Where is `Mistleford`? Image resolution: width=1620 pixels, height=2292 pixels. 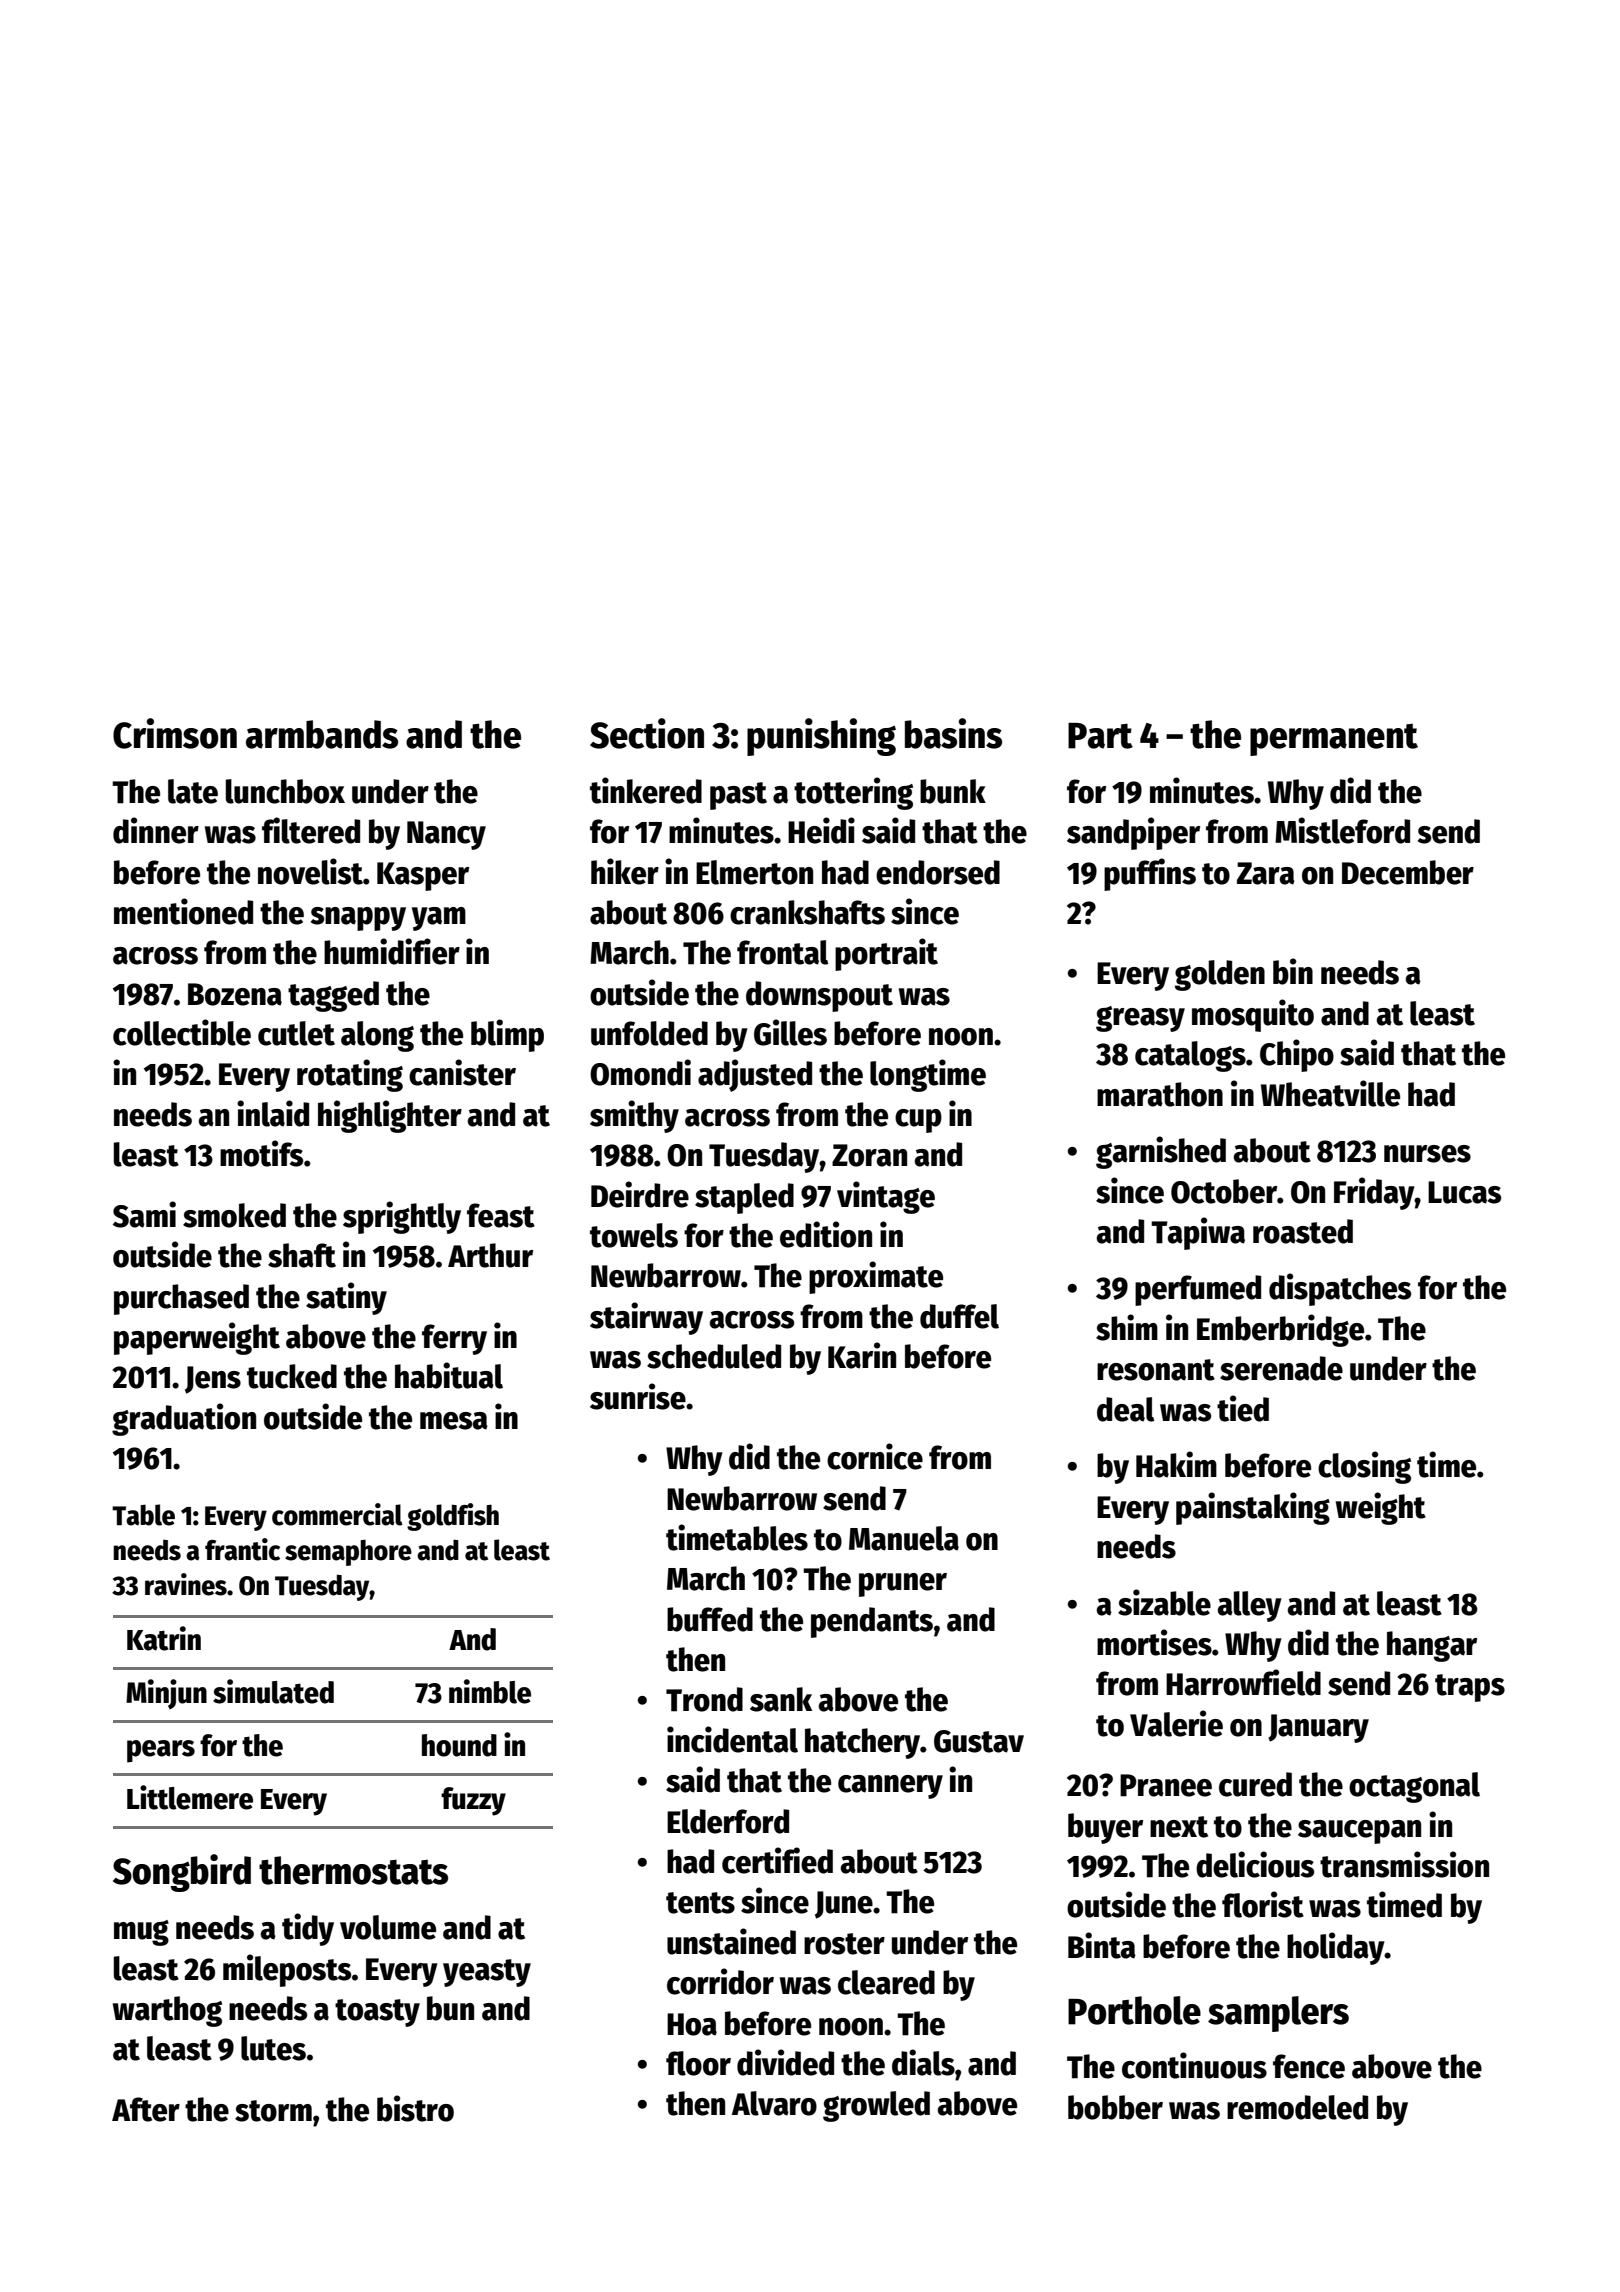 Mistleford is located at coordinates (1342, 830).
